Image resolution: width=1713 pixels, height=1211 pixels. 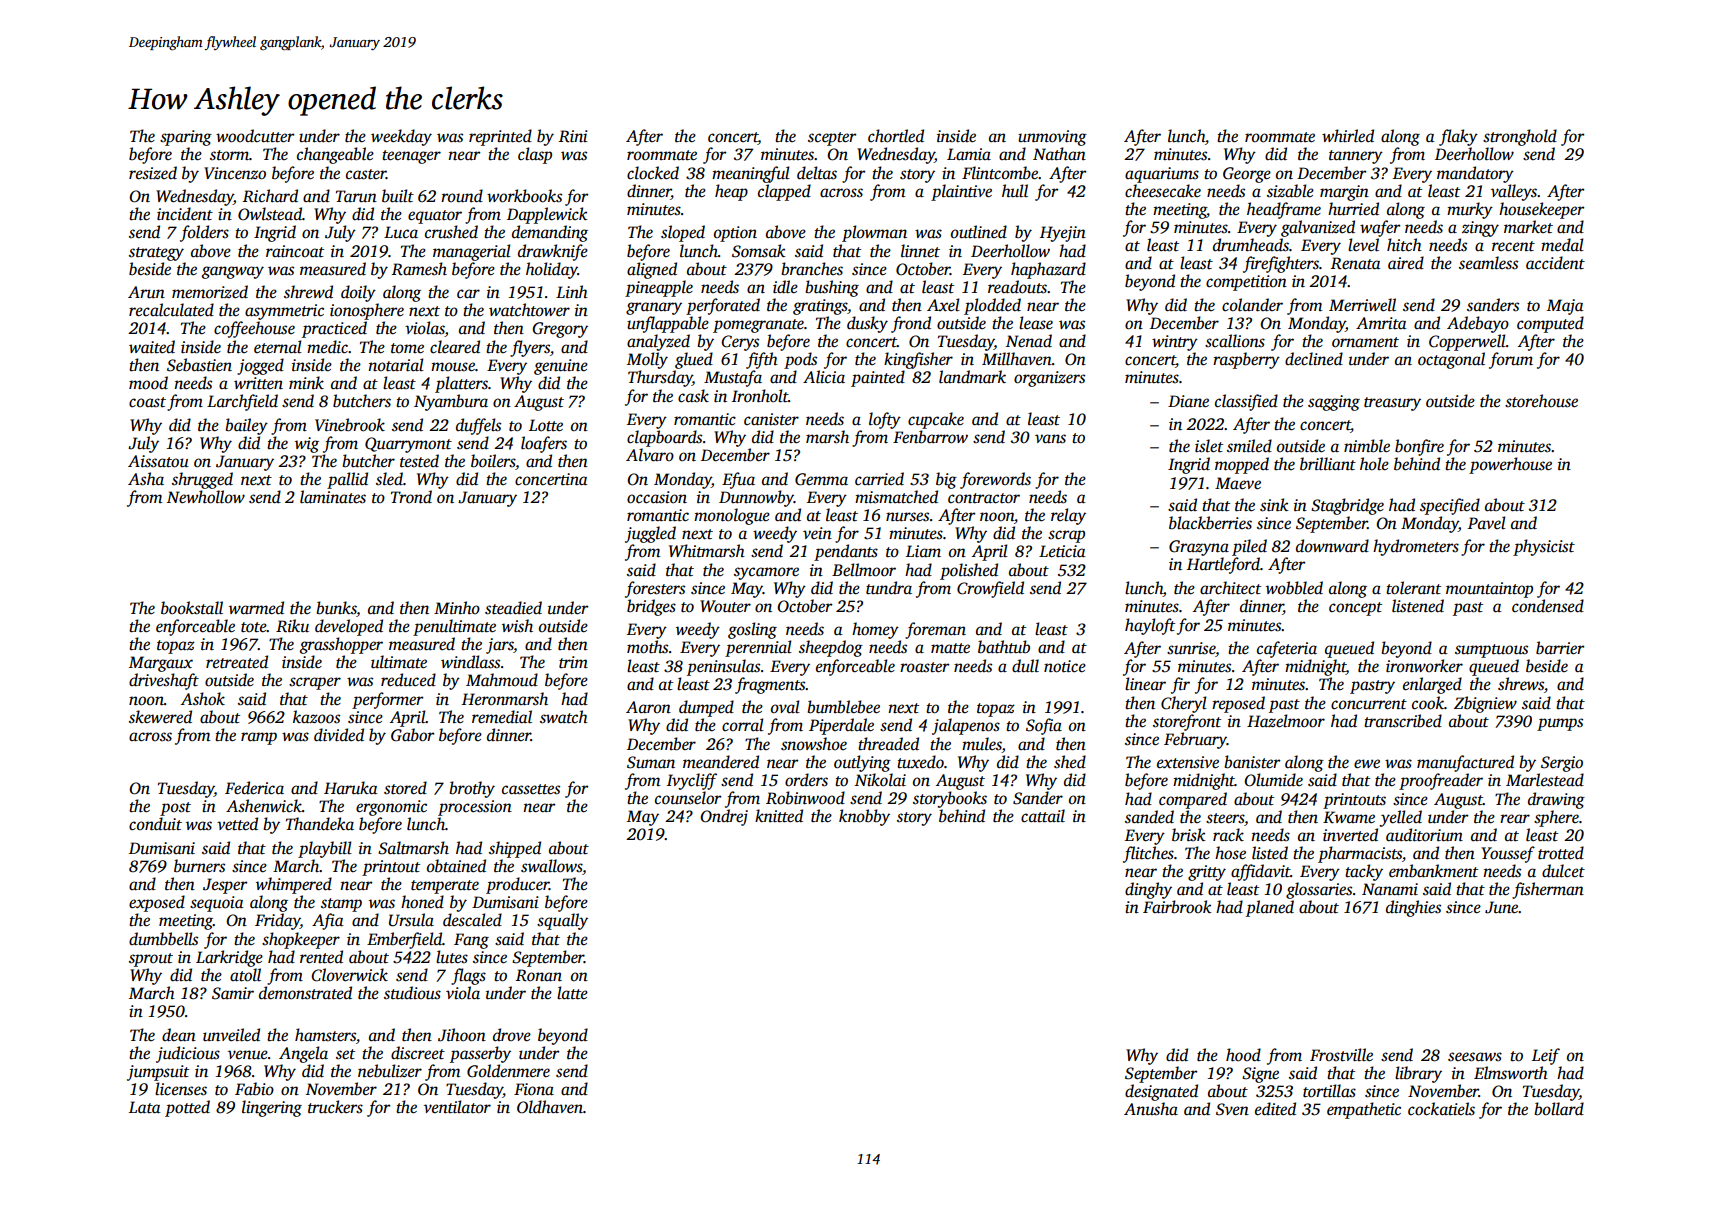 What do you see at coordinates (1510, 465) in the screenshot?
I see `powerhouse` at bounding box center [1510, 465].
